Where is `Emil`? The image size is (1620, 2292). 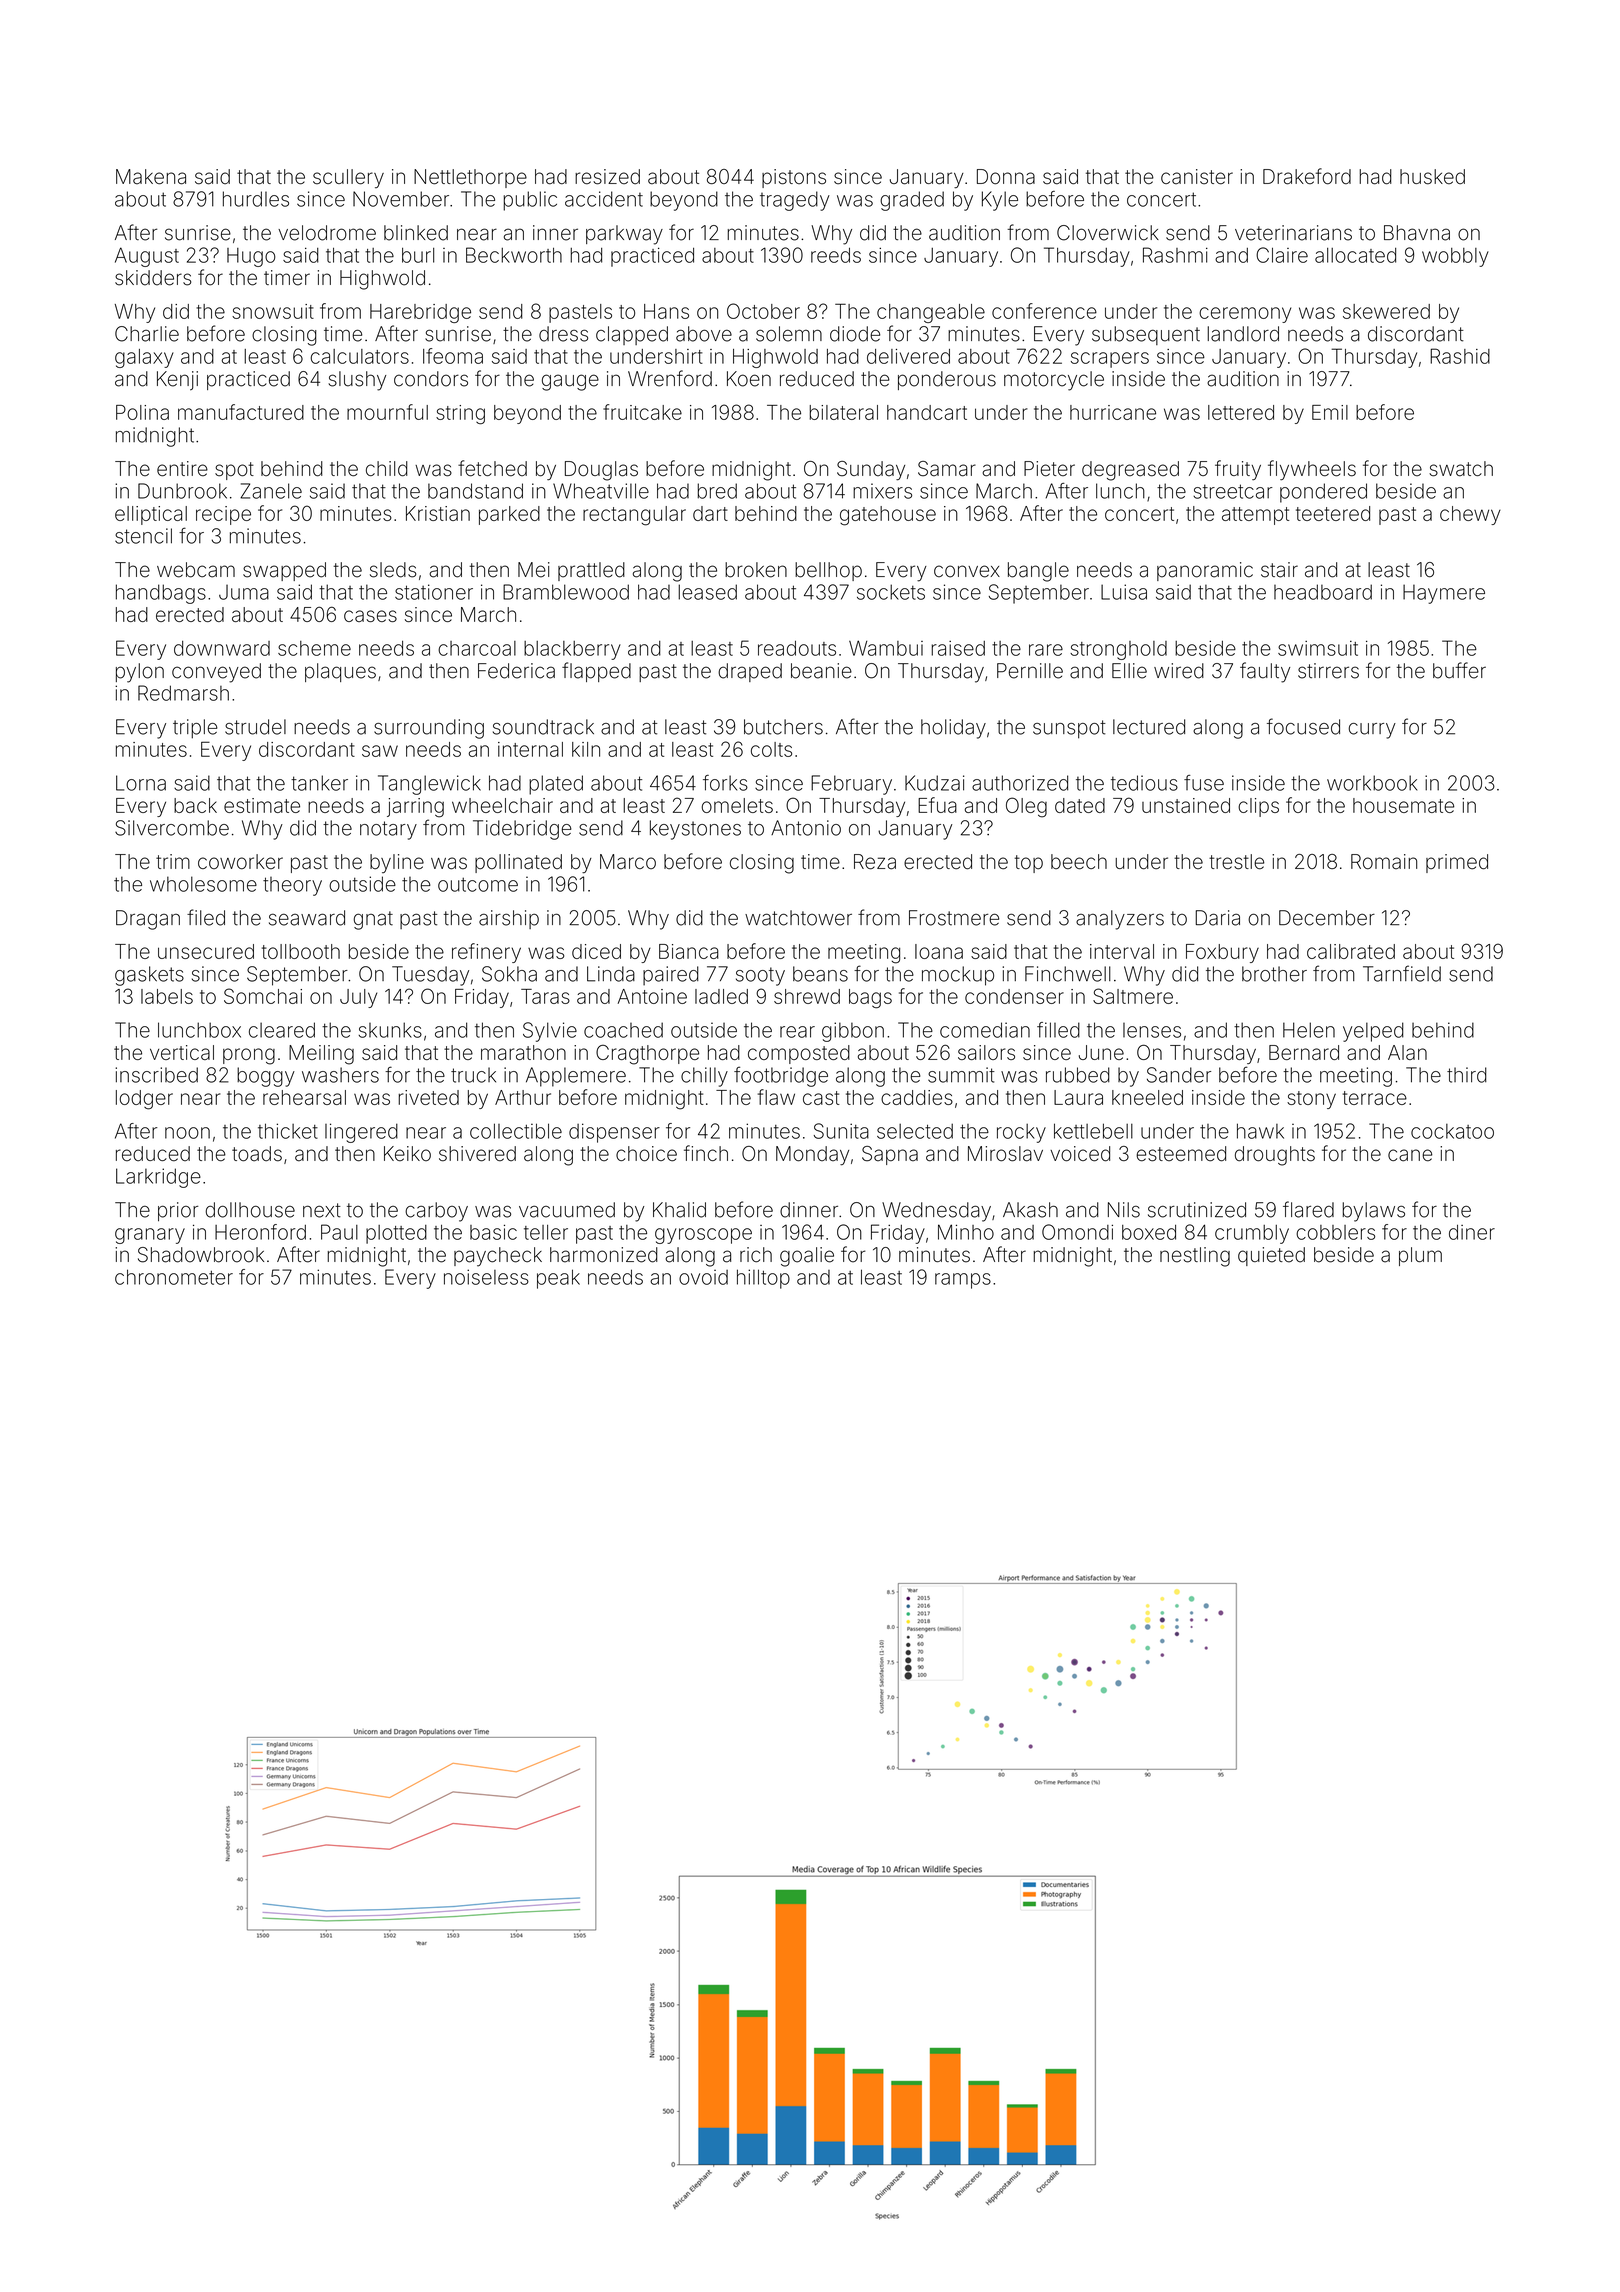 Emil is located at coordinates (1330, 412).
